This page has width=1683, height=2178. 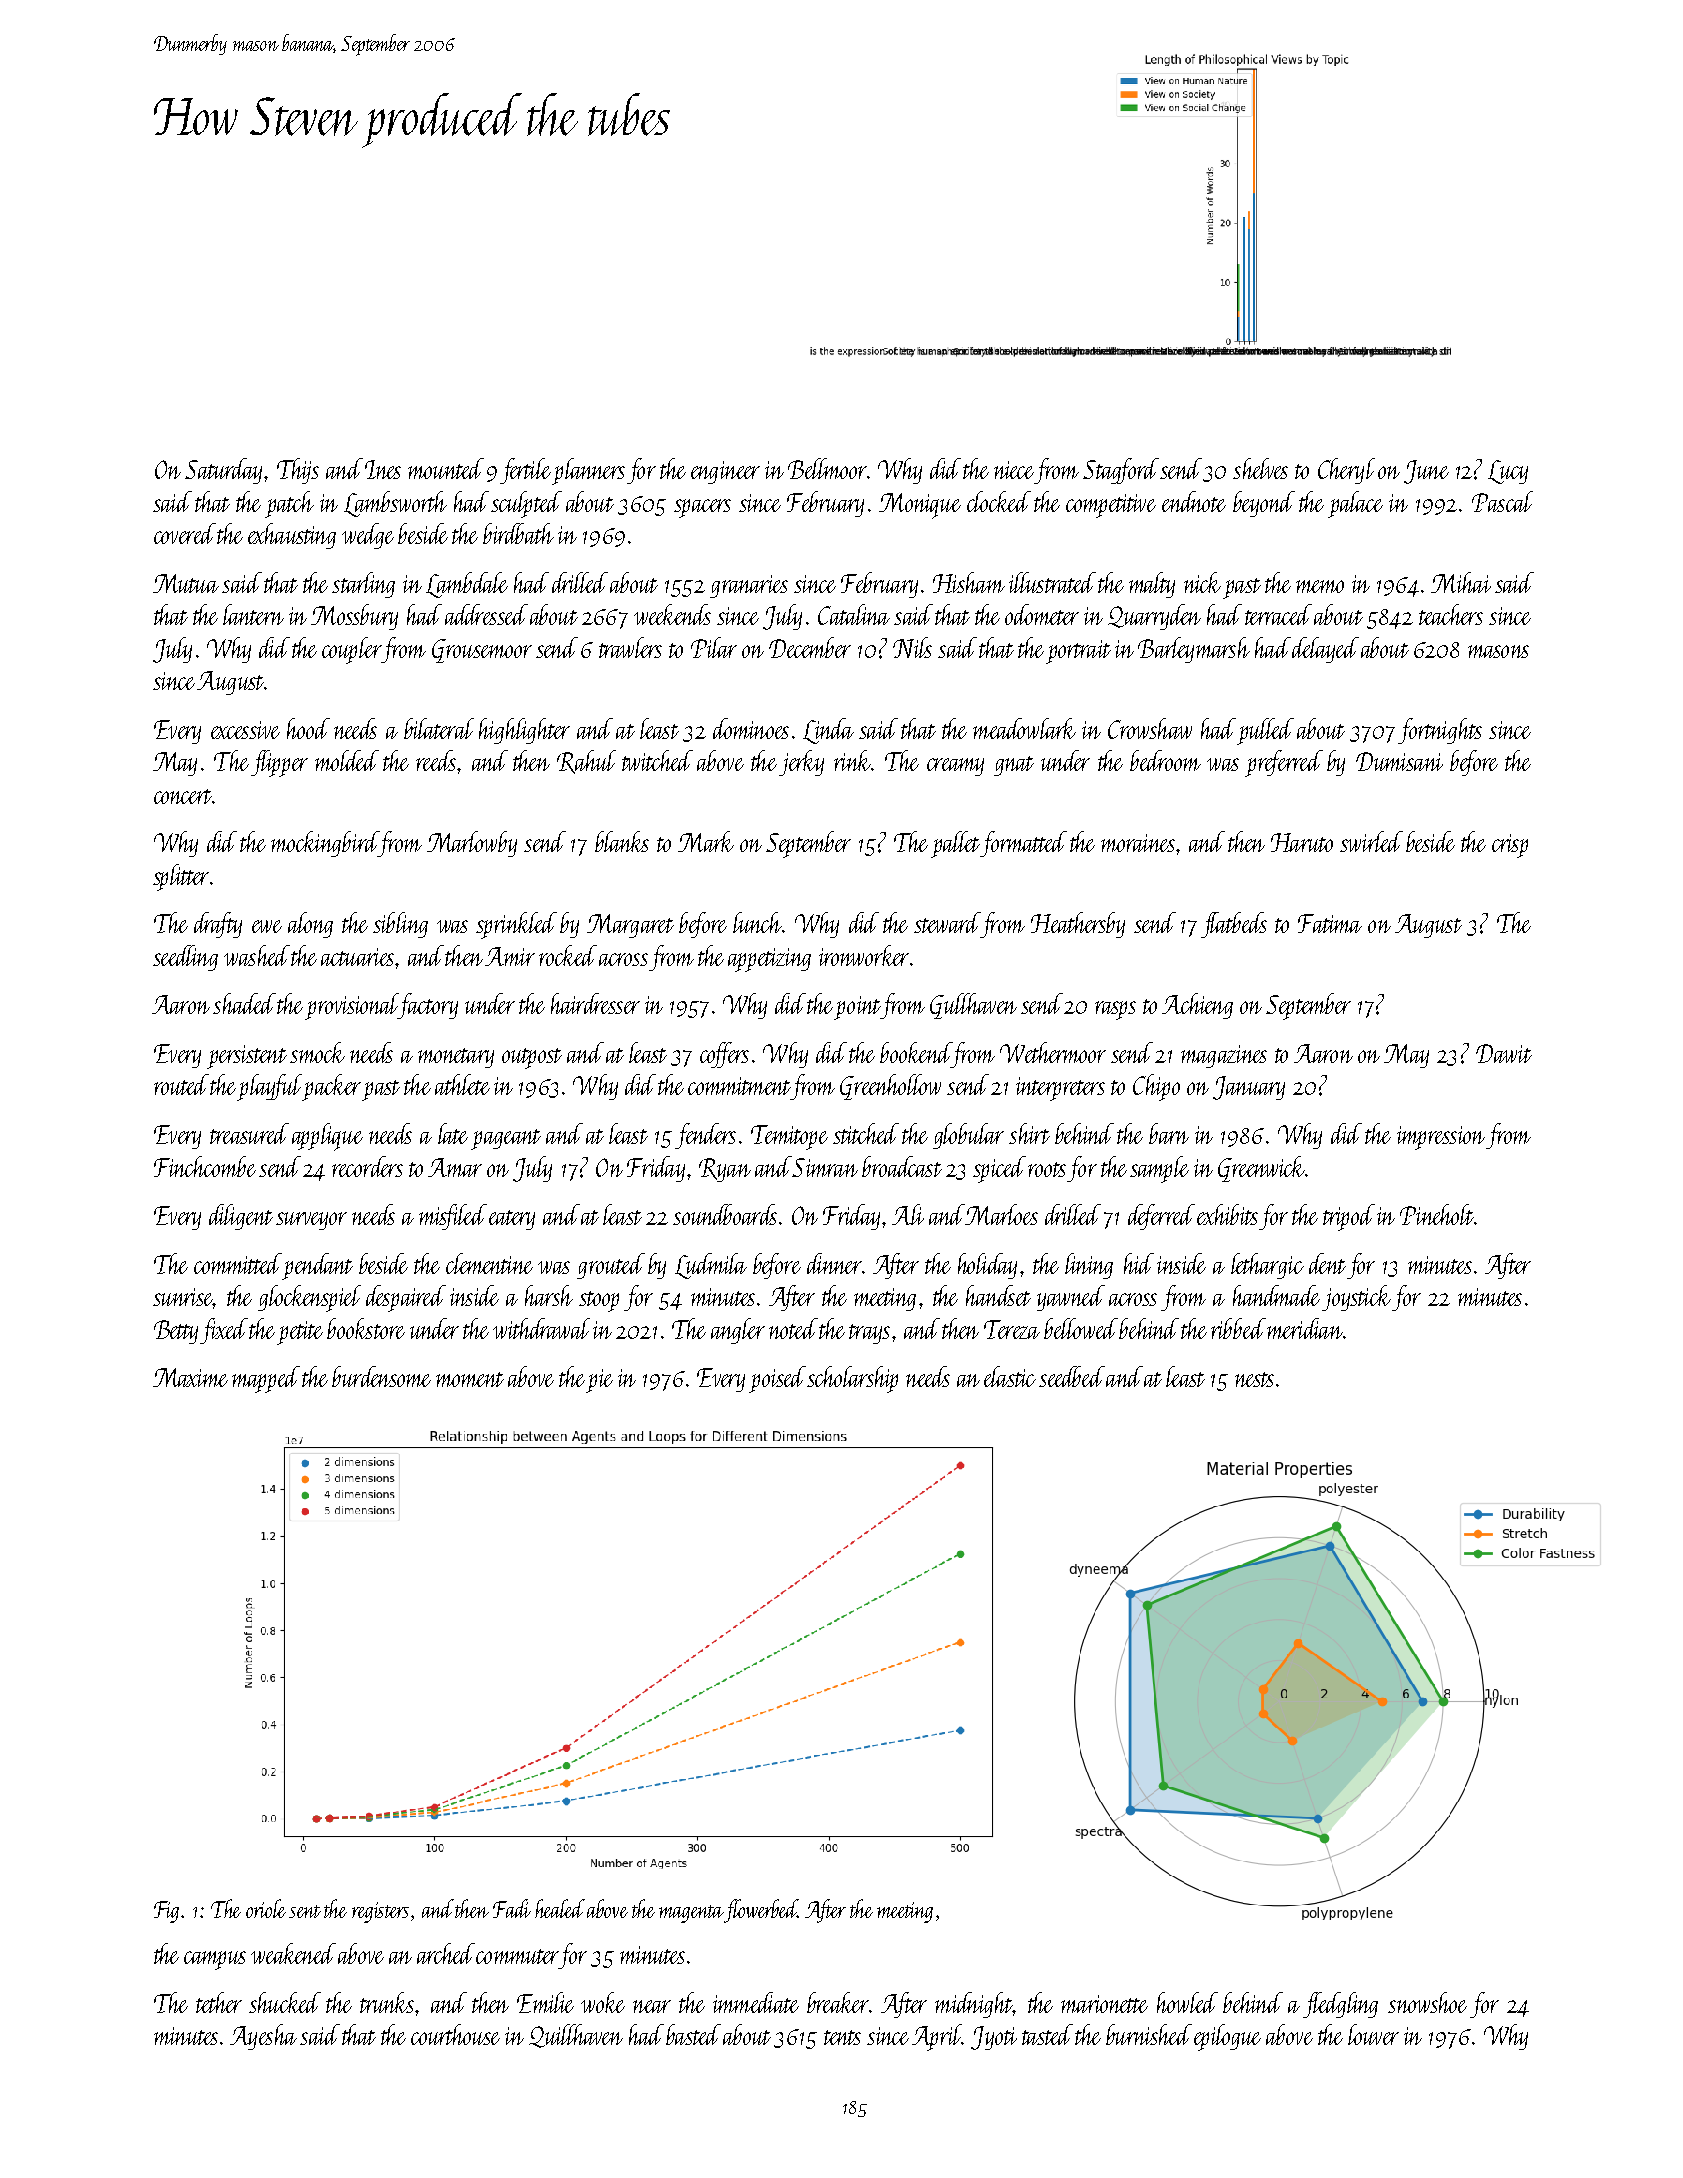 What do you see at coordinates (298, 471) in the page?
I see `Thijs` at bounding box center [298, 471].
